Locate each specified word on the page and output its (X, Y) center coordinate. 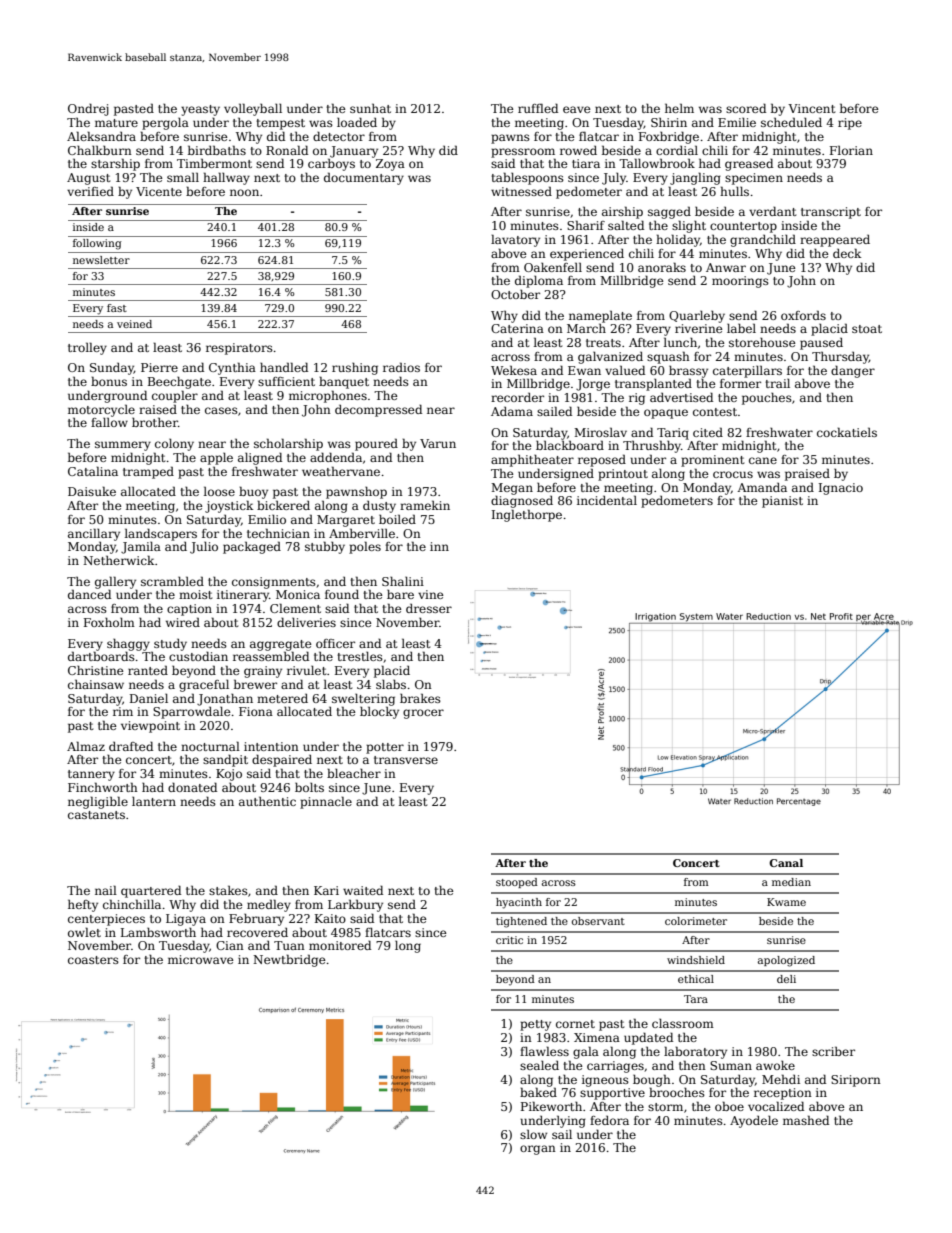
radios (401, 367)
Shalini (403, 581)
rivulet (306, 670)
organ (538, 1150)
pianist (782, 502)
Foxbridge (669, 137)
